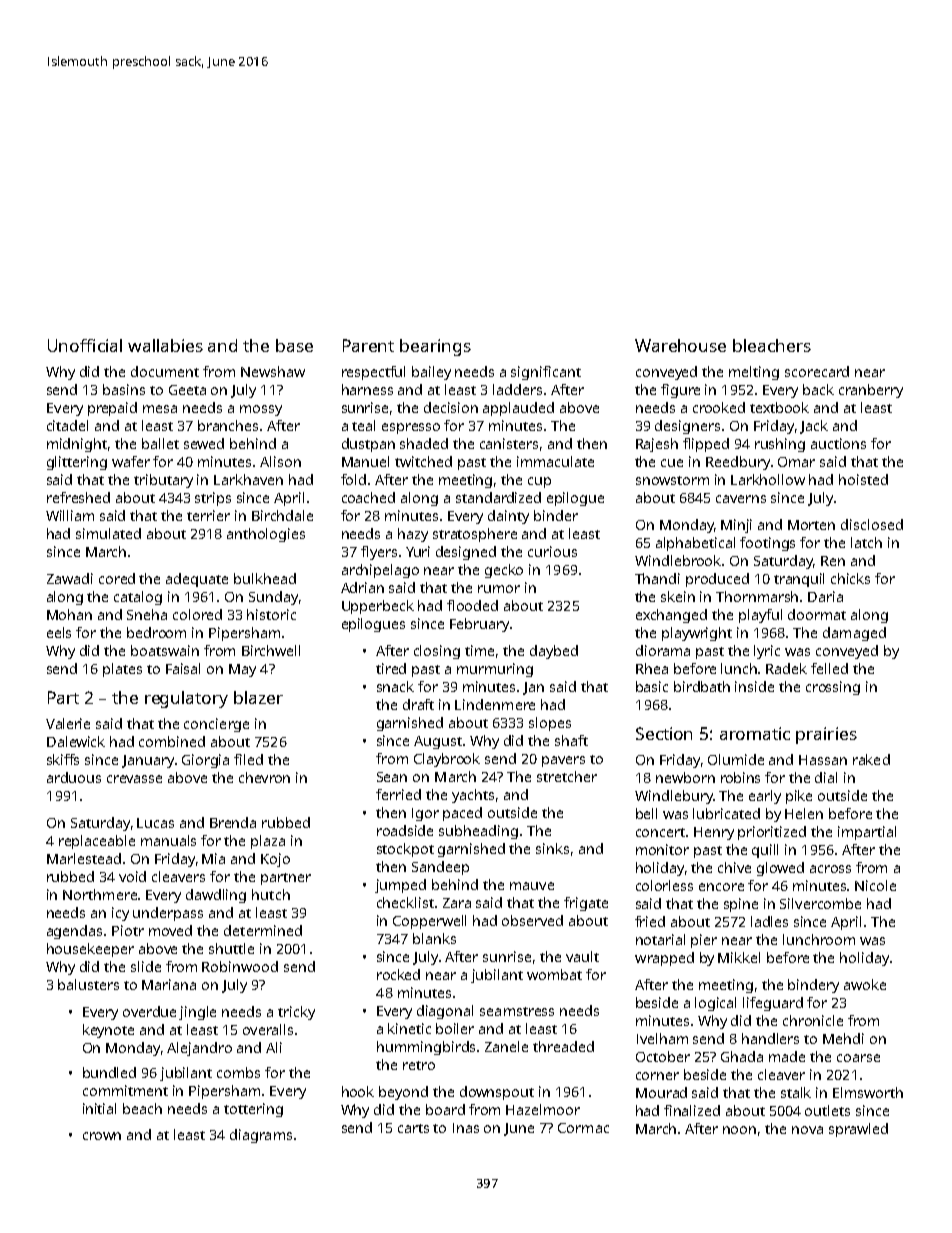  What do you see at coordinates (438, 742) in the document?
I see `August` at bounding box center [438, 742].
